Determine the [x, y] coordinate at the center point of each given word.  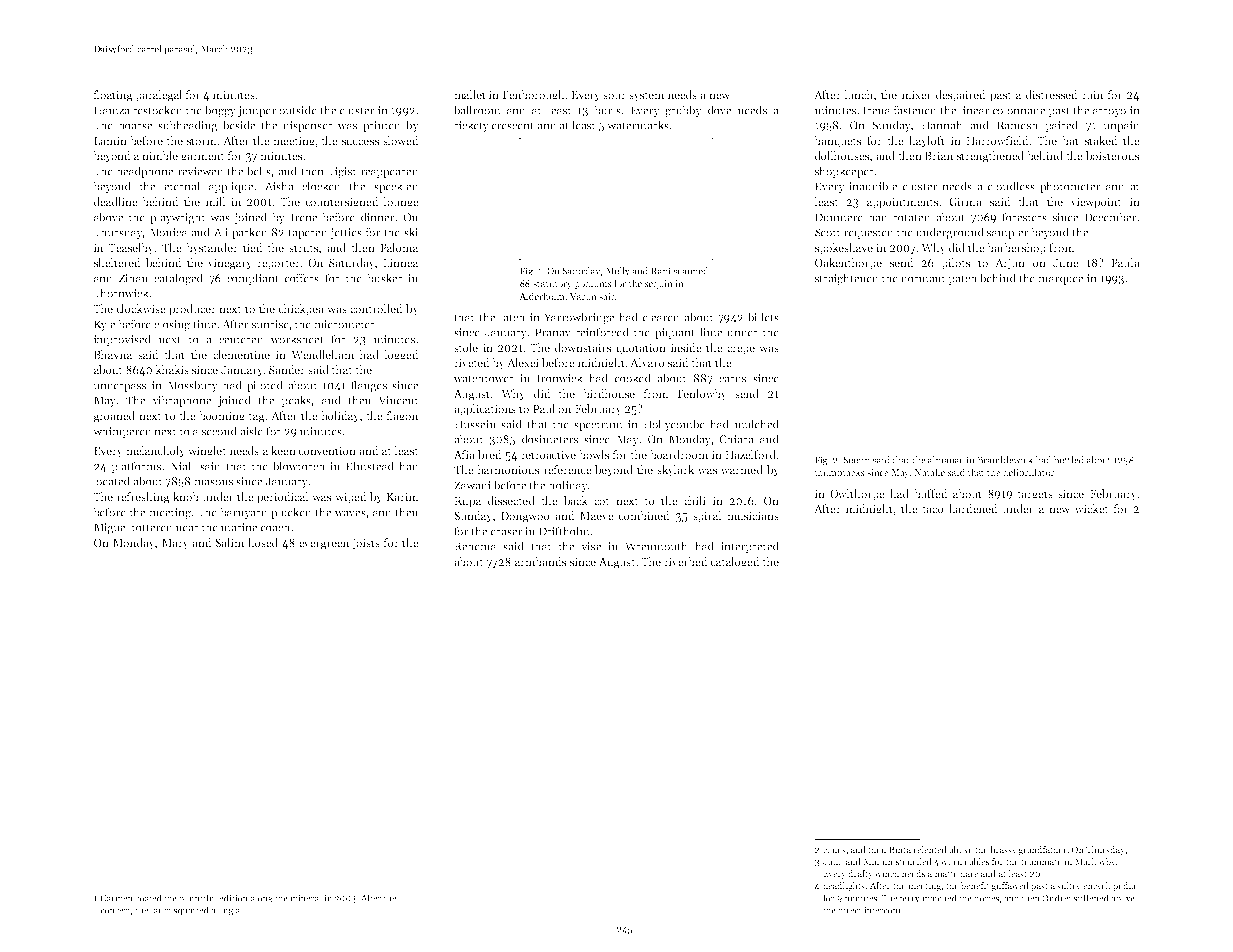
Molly [618, 272]
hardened [973, 508]
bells [259, 171]
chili [695, 500]
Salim [229, 542]
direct [850, 910]
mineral [306, 898]
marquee [1061, 281]
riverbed [686, 561]
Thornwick [121, 293]
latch [512, 317]
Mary [175, 544]
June [1066, 263]
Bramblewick [1005, 460]
